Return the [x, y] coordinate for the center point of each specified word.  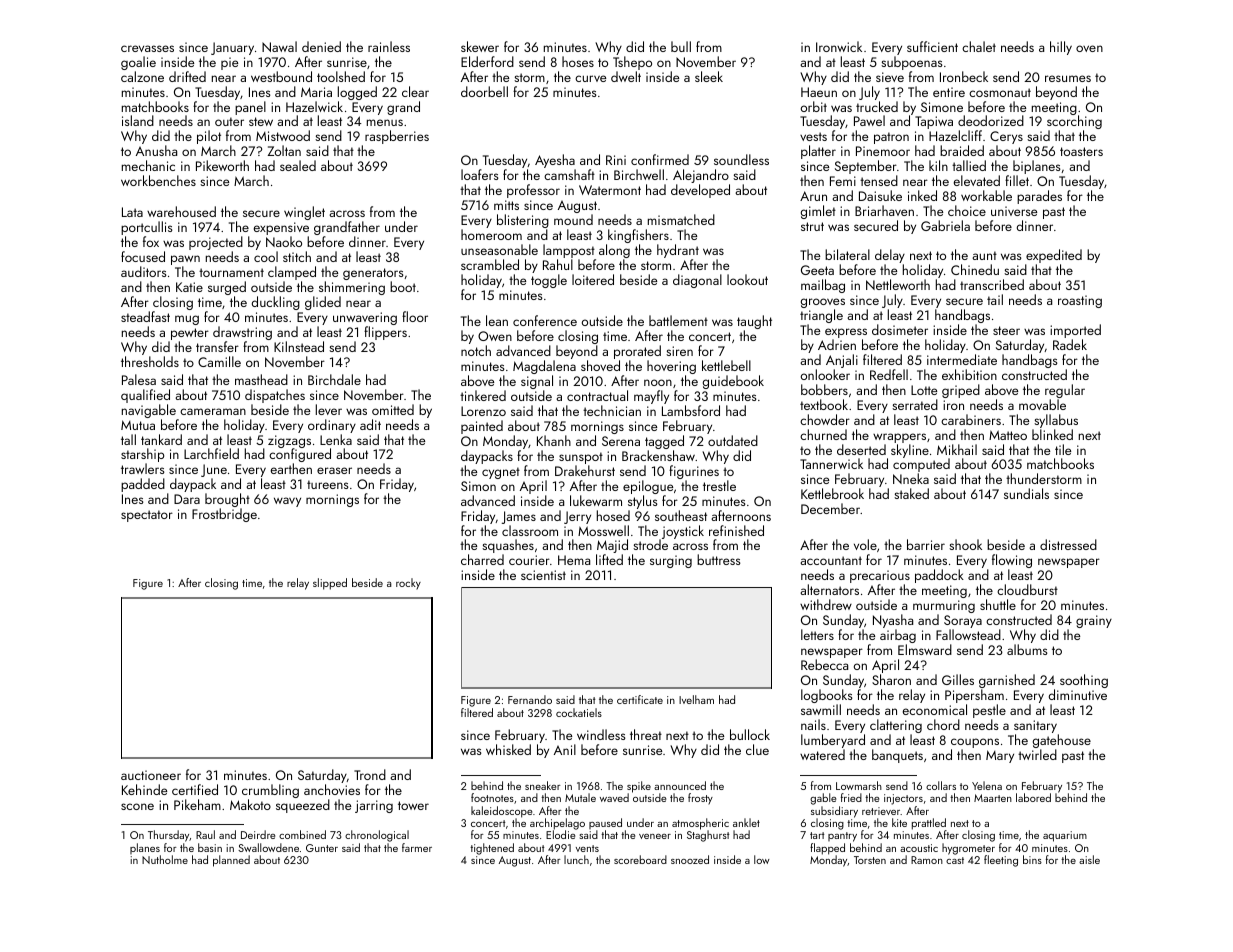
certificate [640, 699]
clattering [896, 726]
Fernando [530, 699]
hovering [671, 367]
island [138, 120]
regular [1065, 391]
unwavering [365, 318]
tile [1063, 449]
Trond [370, 774]
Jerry [577, 517]
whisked [508, 749]
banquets [897, 756]
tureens [328, 484]
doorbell [484, 91]
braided [962, 150]
